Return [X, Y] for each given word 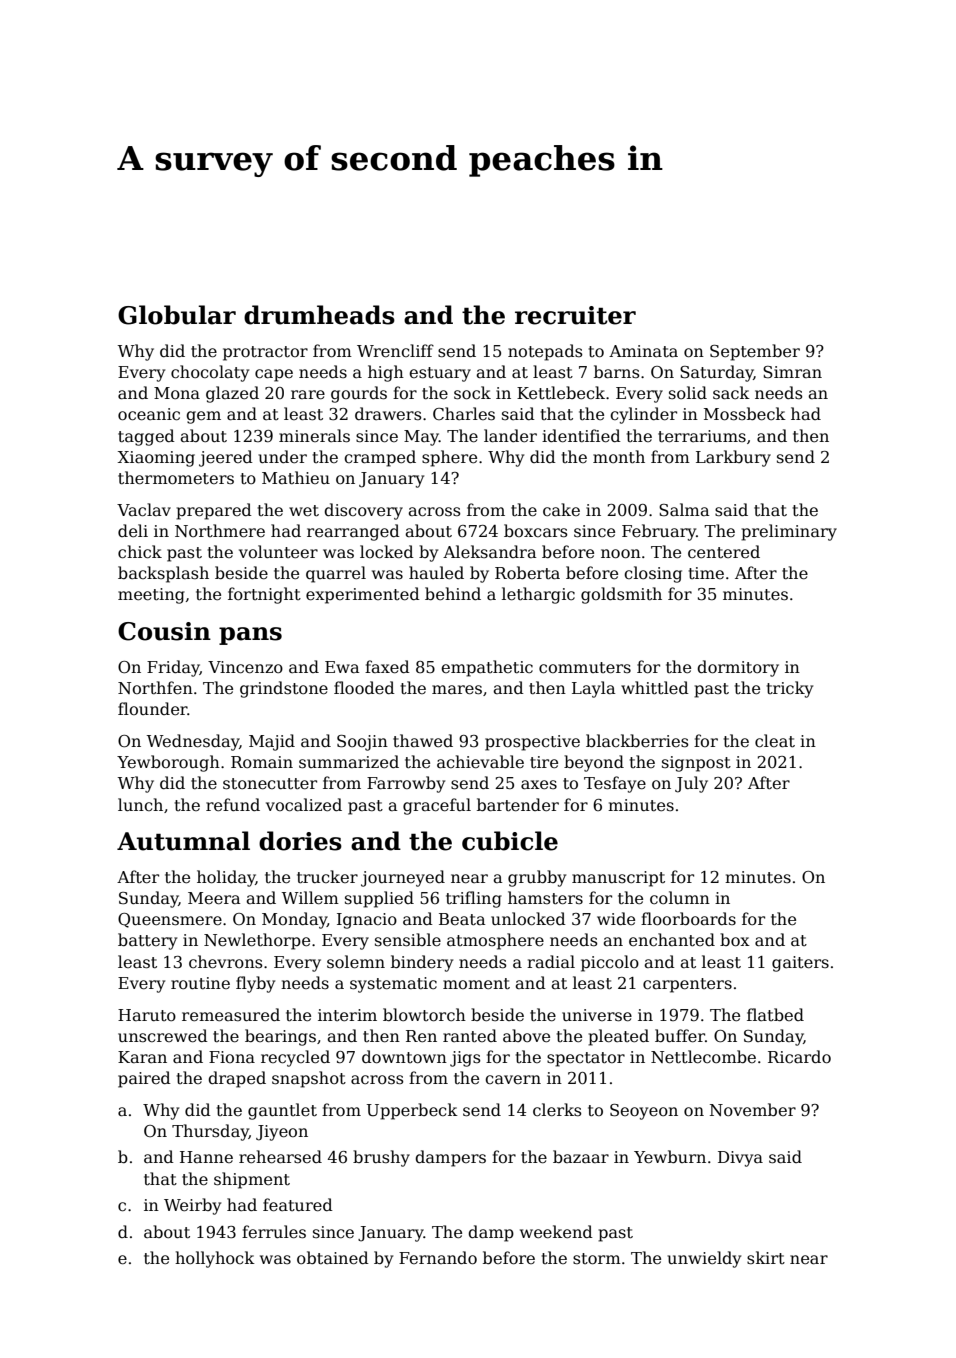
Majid [272, 742]
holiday [226, 878]
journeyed [403, 878]
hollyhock [215, 1259]
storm [597, 1259]
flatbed [775, 1014]
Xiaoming [156, 459]
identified [581, 436]
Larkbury [733, 458]
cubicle [510, 841]
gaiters [800, 964]
